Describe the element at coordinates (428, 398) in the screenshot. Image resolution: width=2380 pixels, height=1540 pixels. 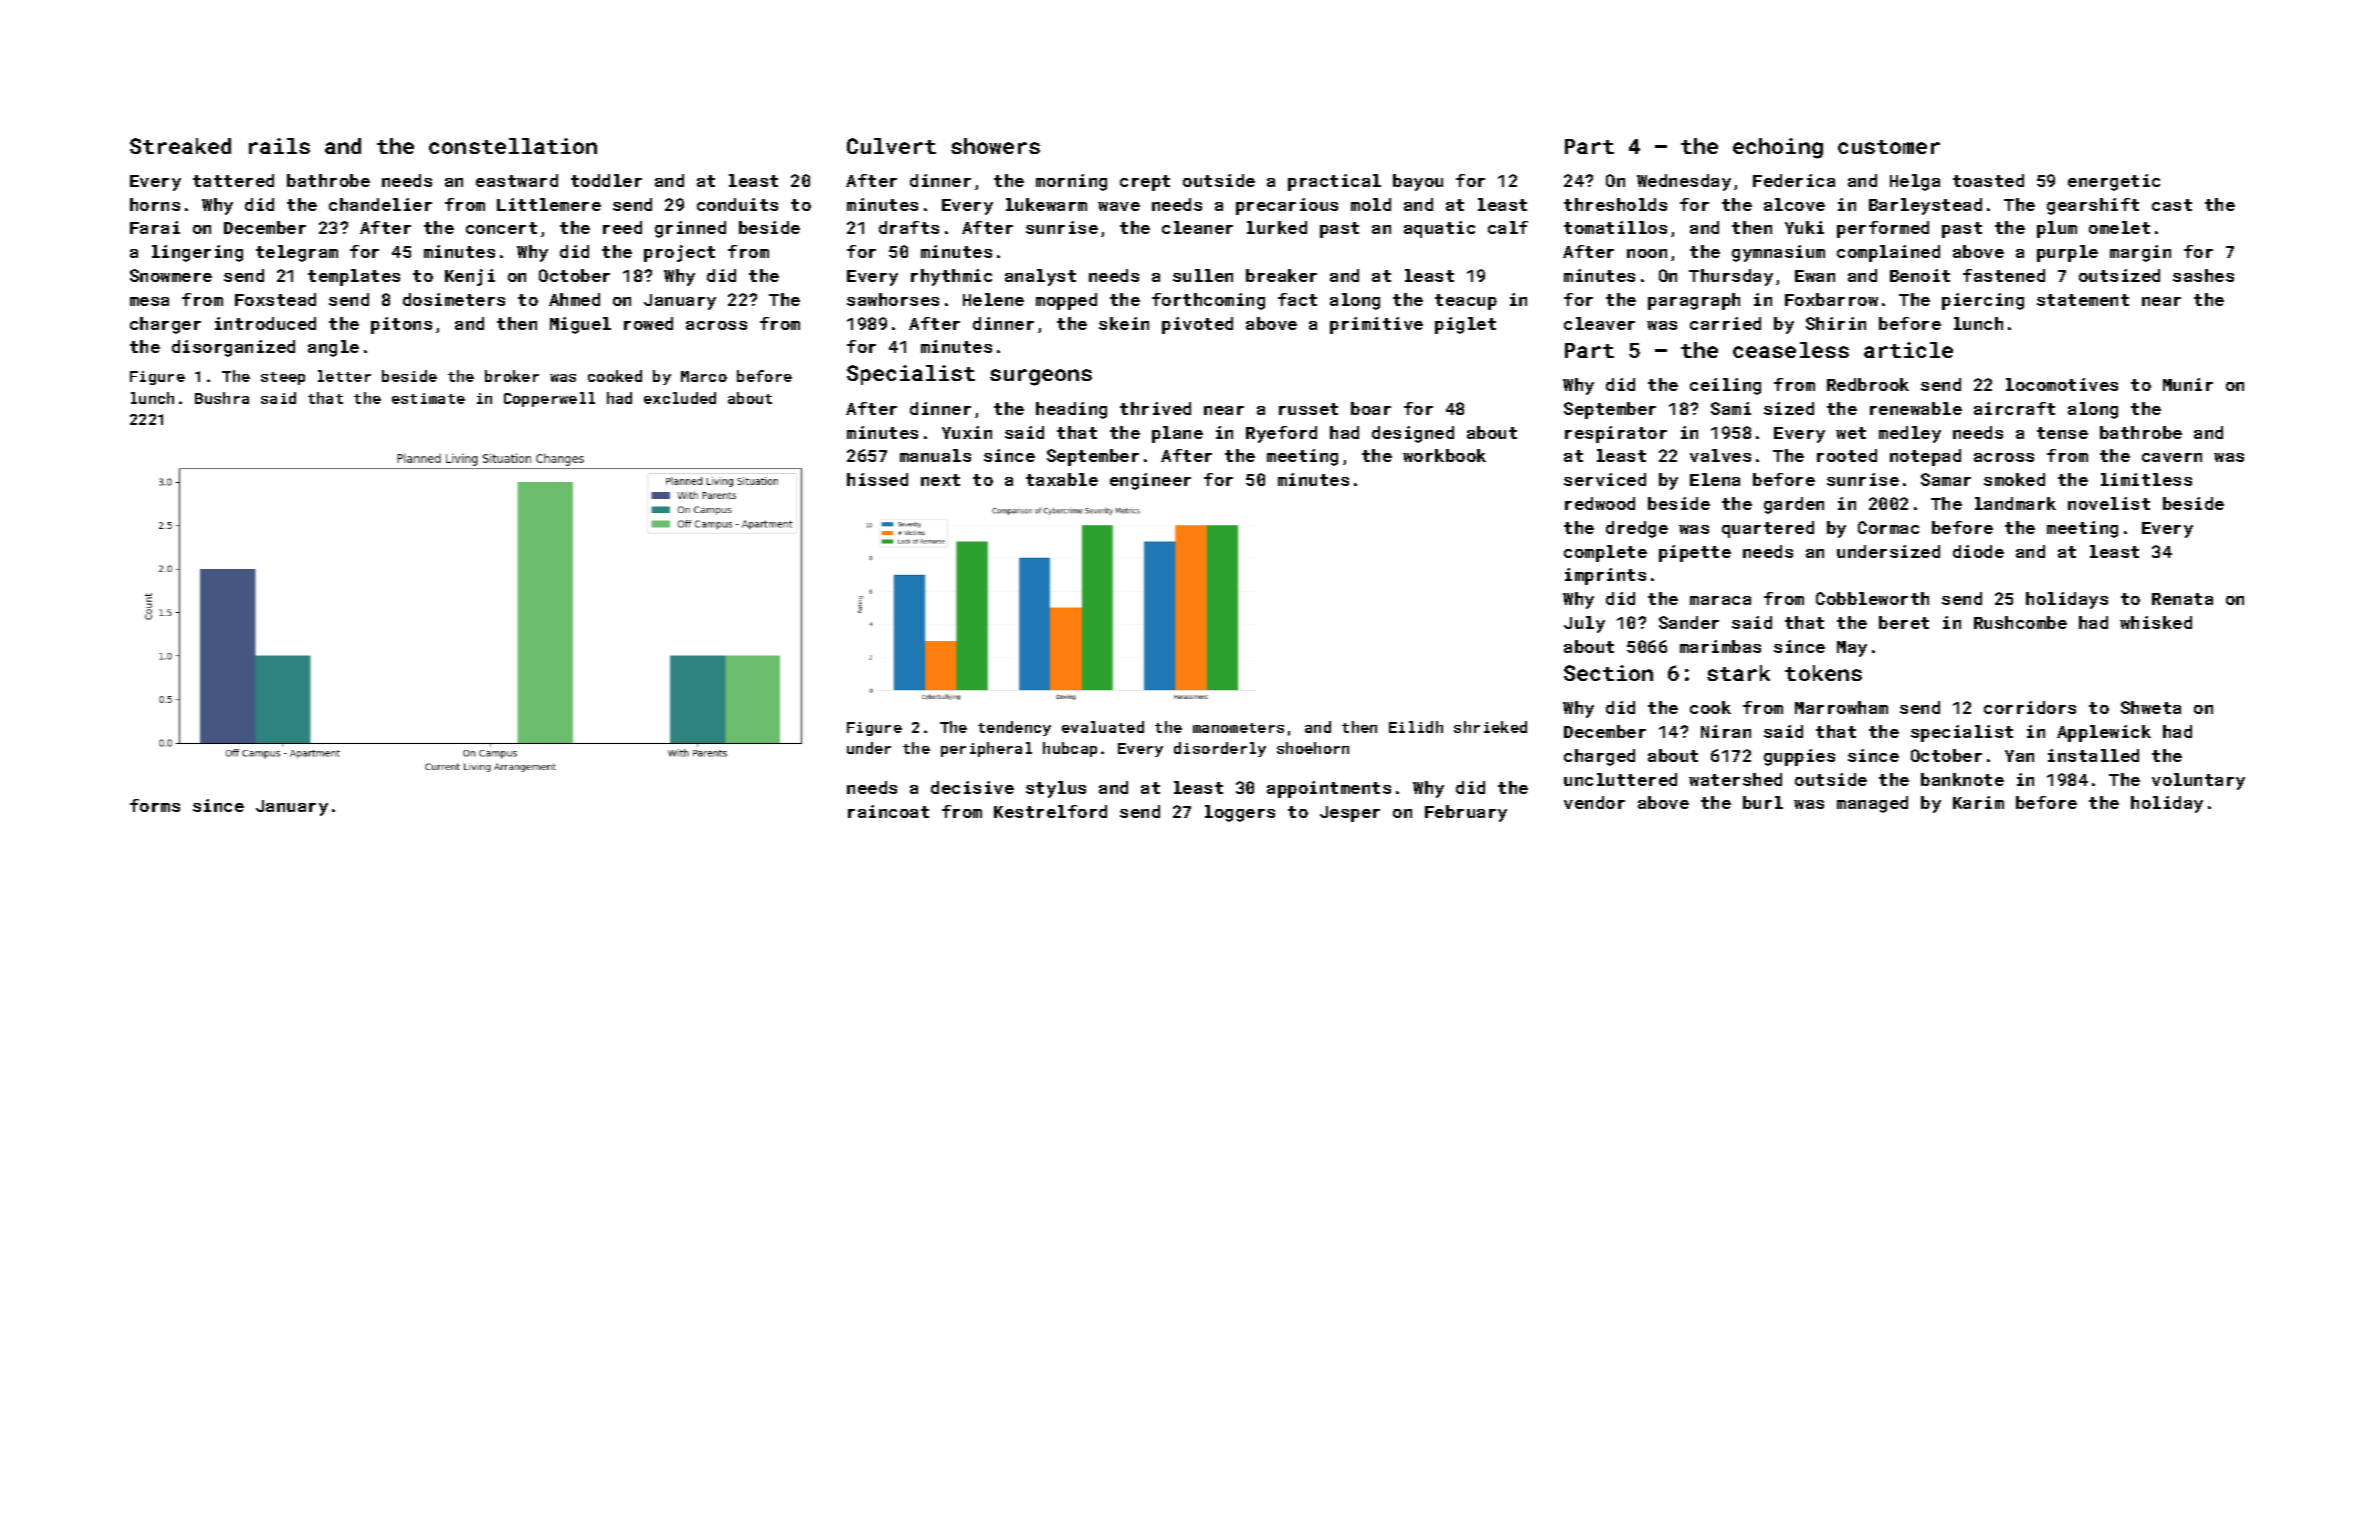
I see `estimate` at that location.
